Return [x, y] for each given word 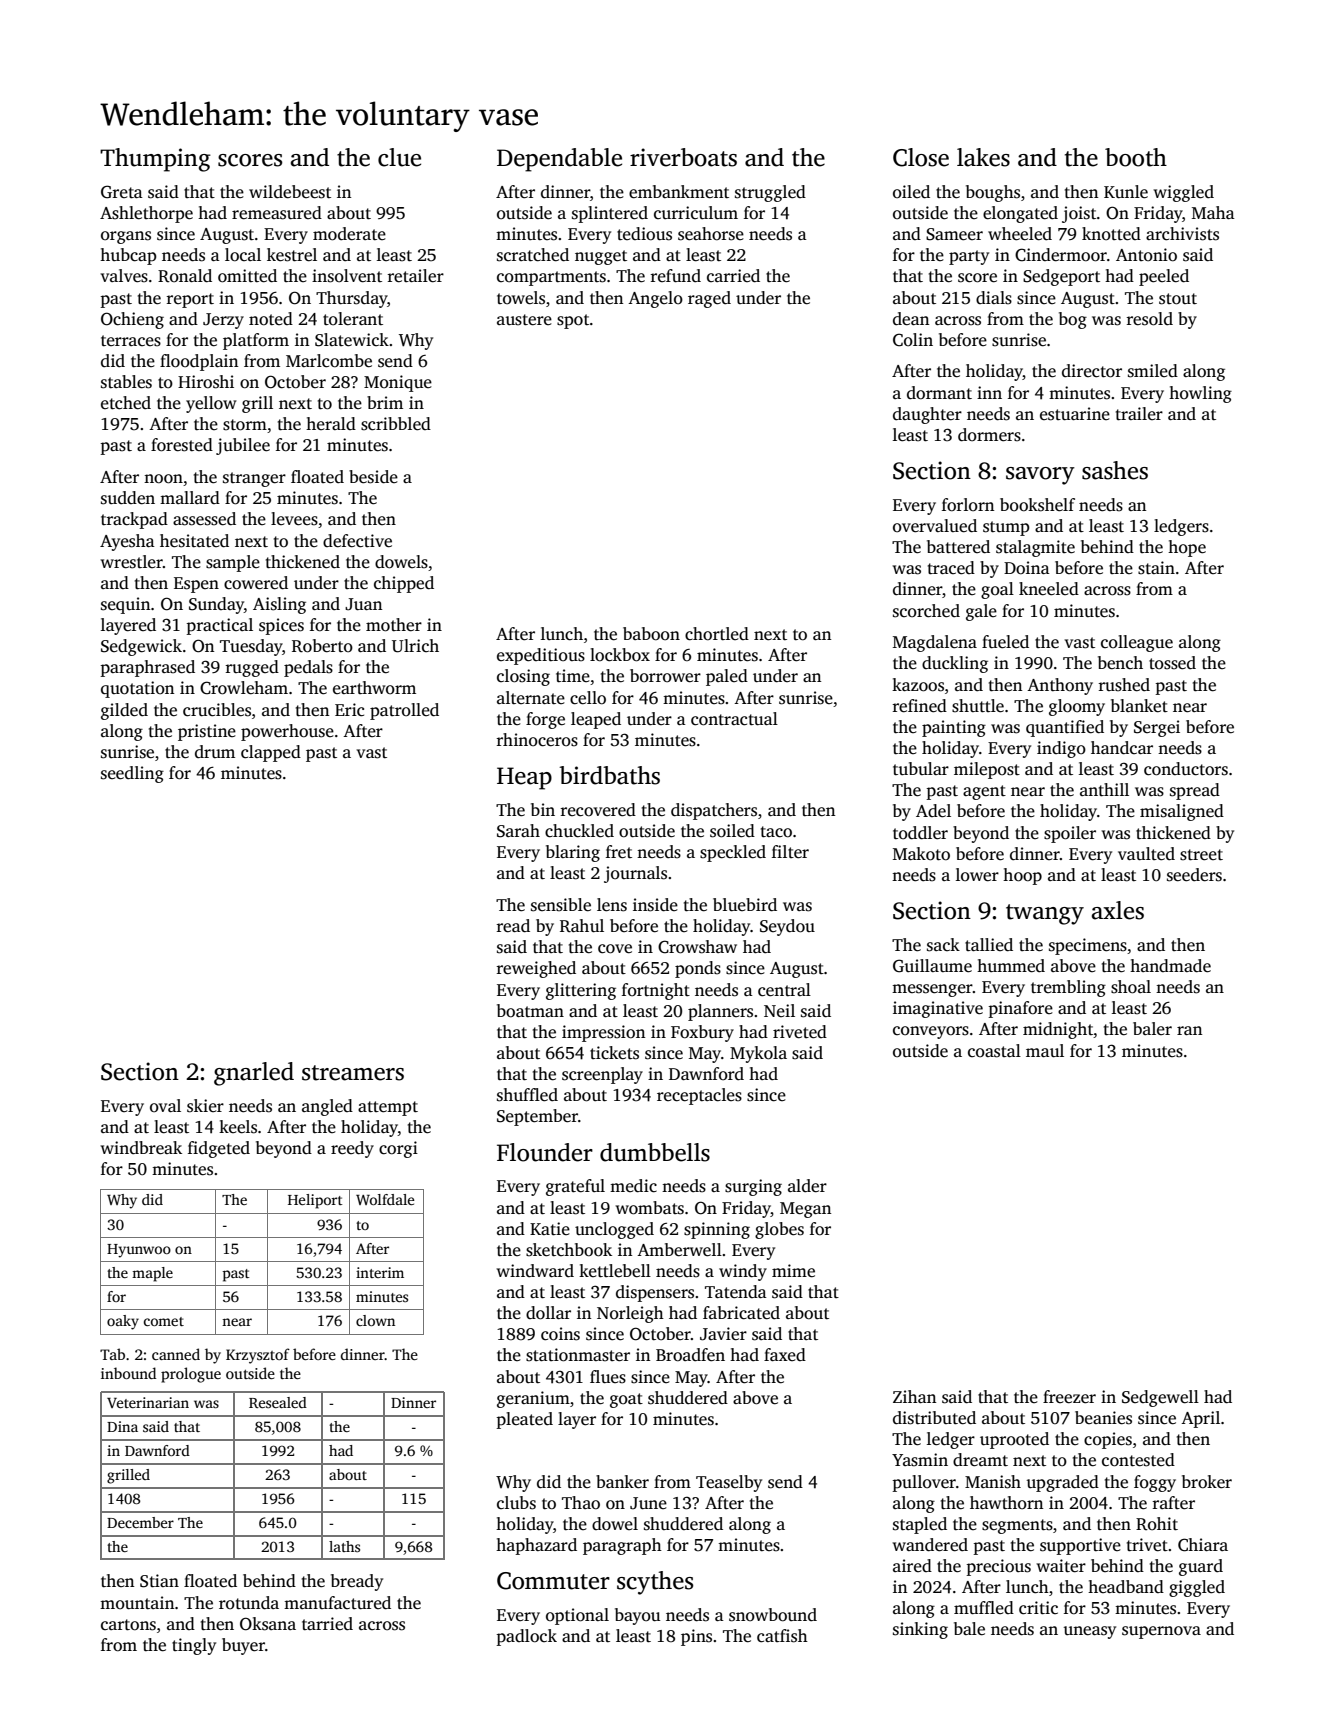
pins [696, 1637]
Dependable [559, 160]
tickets [614, 1053]
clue [399, 157]
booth [1136, 157]
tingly [194, 1646]
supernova [1161, 1632]
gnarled [254, 1074]
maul [1045, 1050]
